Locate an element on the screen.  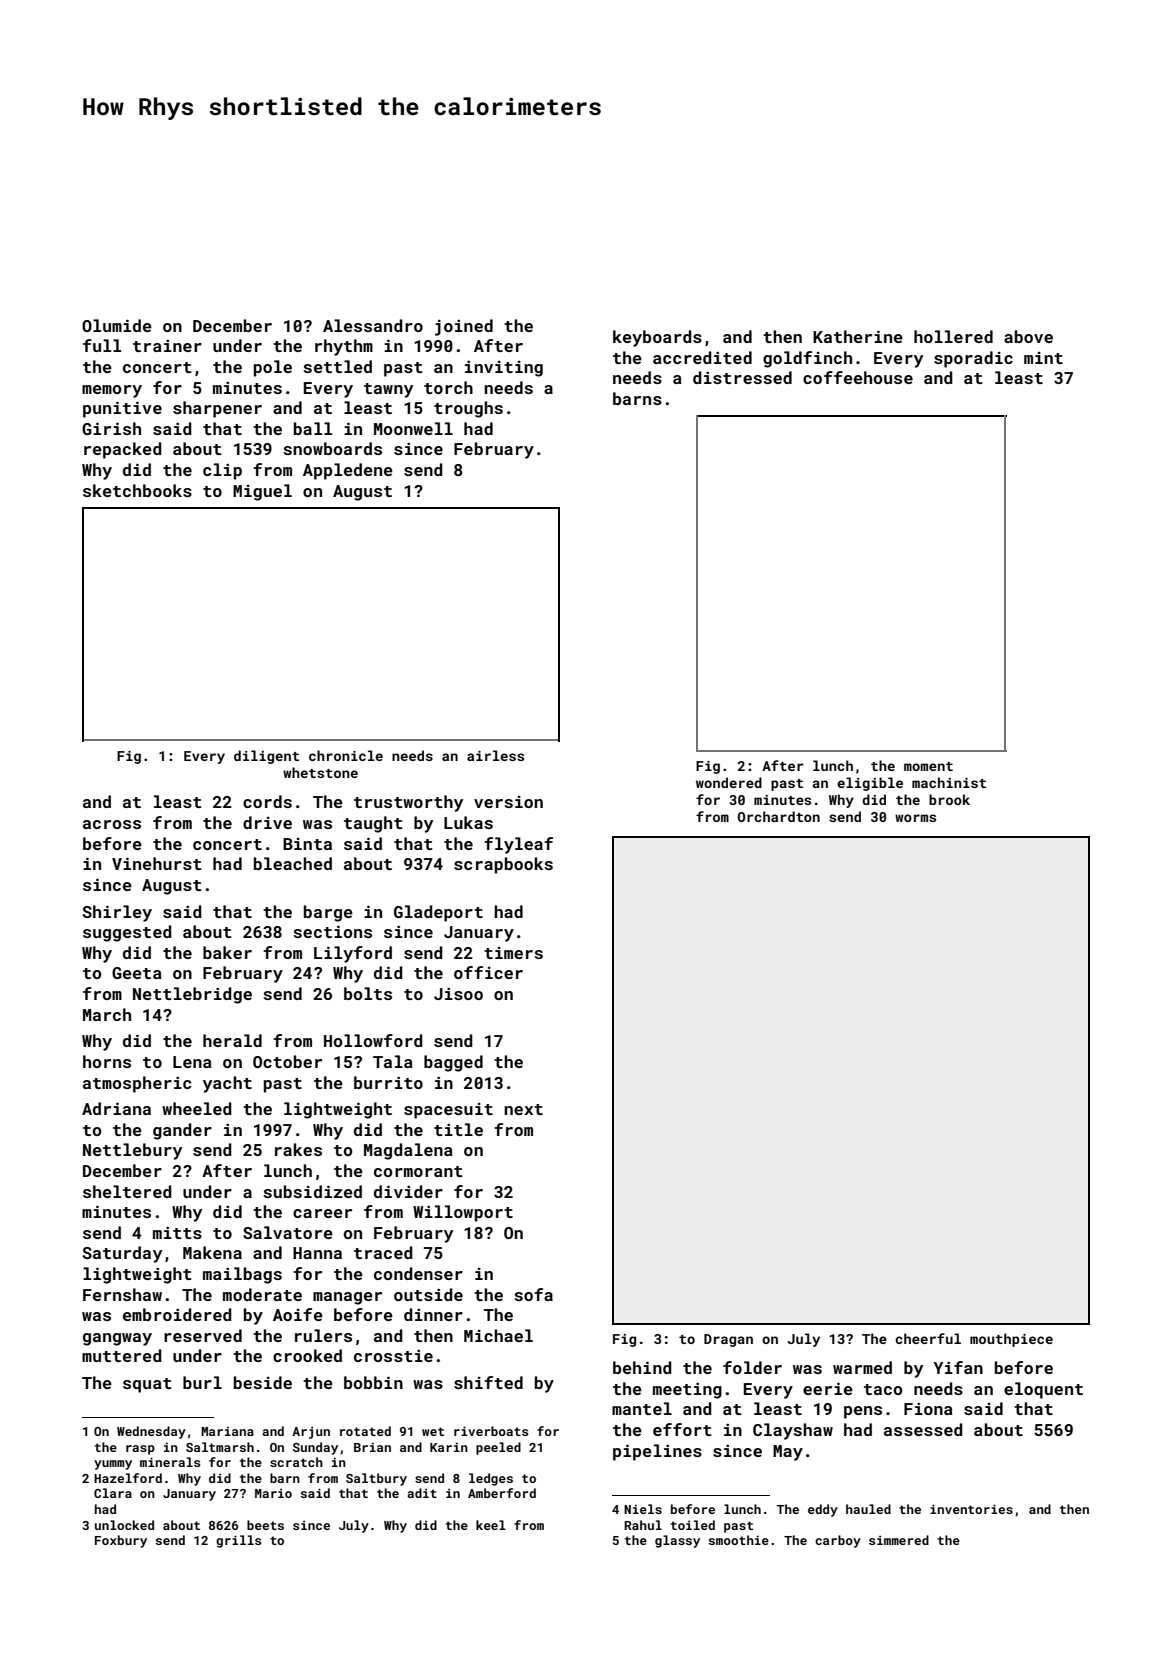
moment is located at coordinates (928, 766).
